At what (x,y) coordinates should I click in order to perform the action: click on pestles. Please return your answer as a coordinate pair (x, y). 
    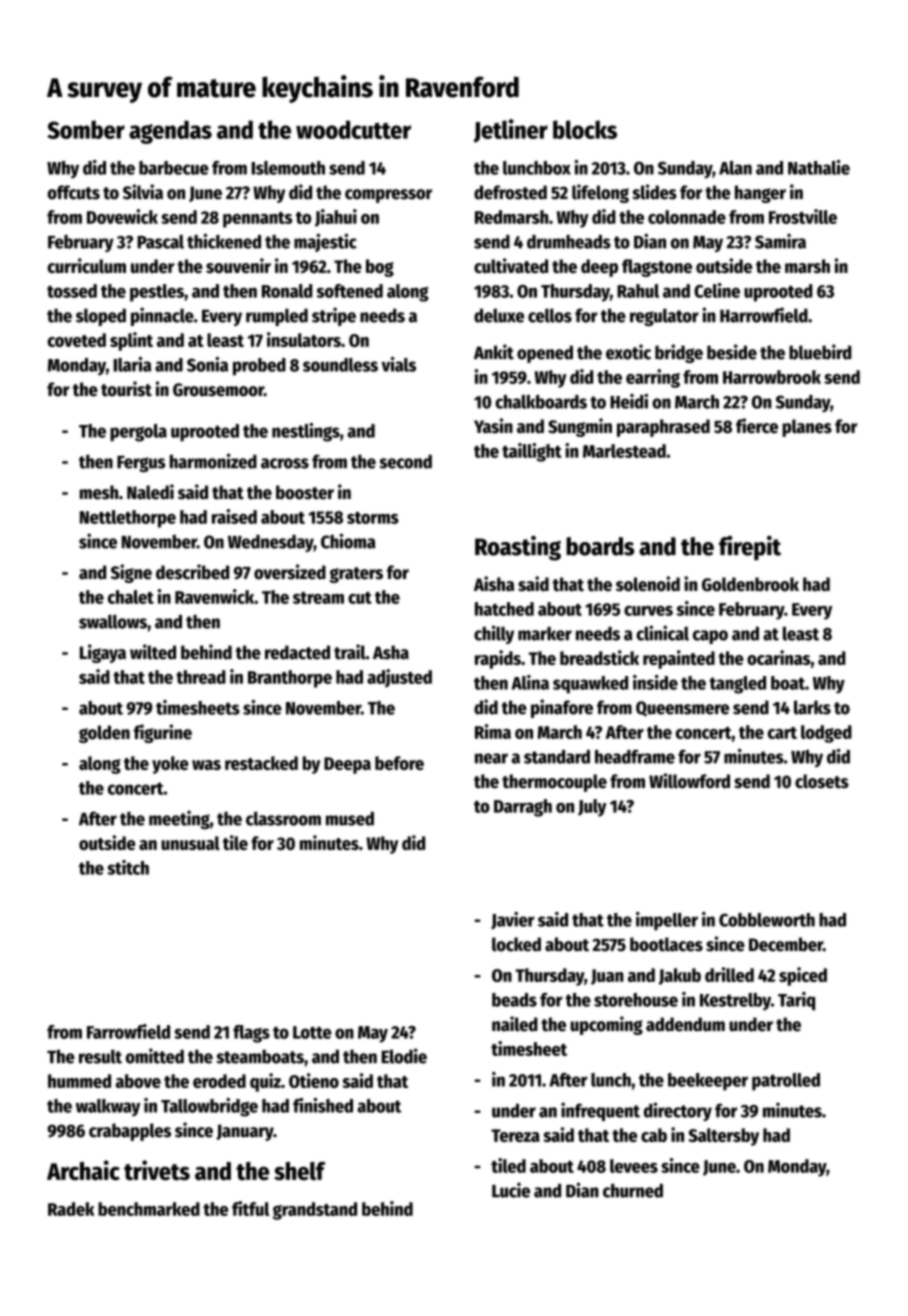
    Looking at the image, I should click on (157, 293).
